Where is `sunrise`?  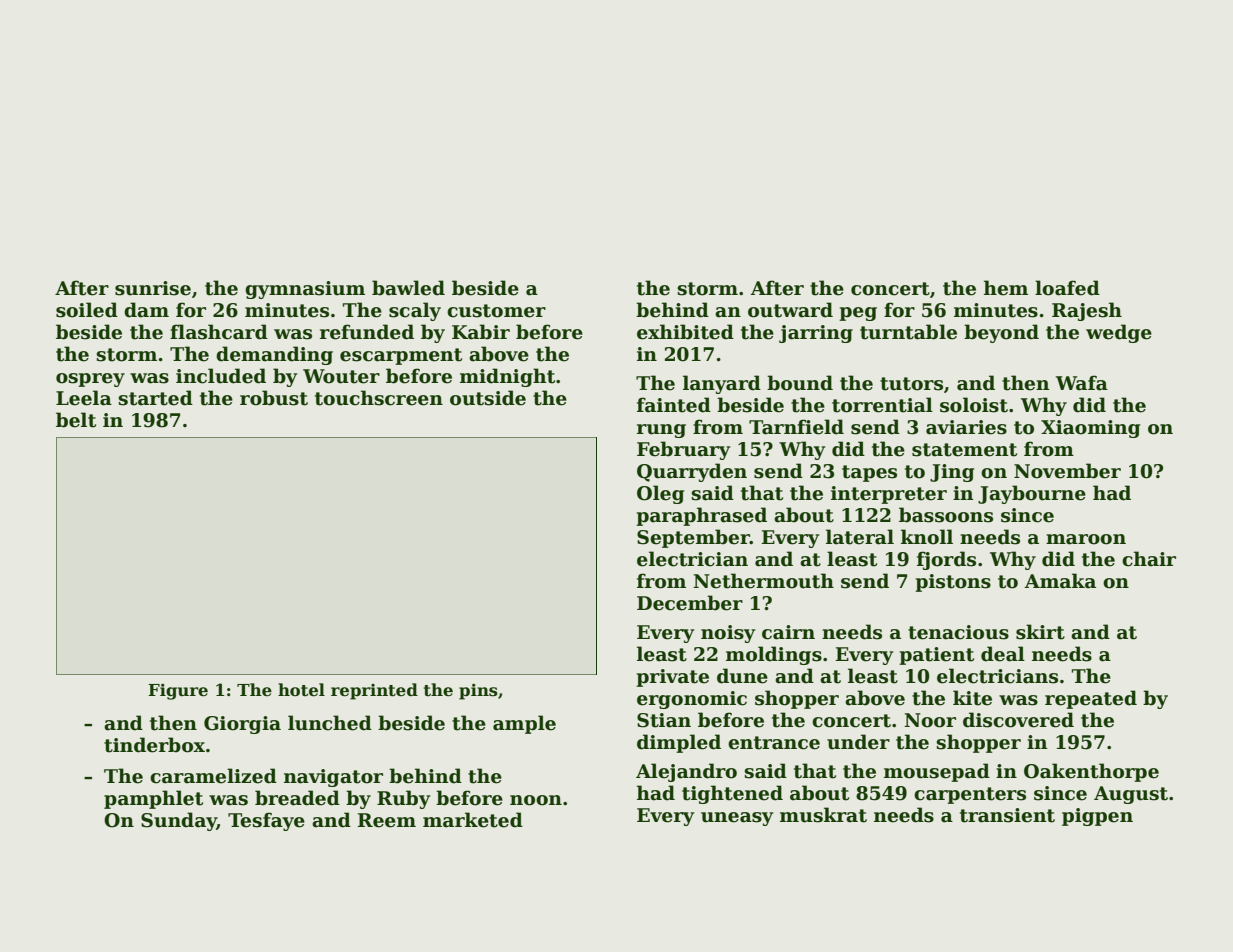
sunrise is located at coordinates (153, 288).
